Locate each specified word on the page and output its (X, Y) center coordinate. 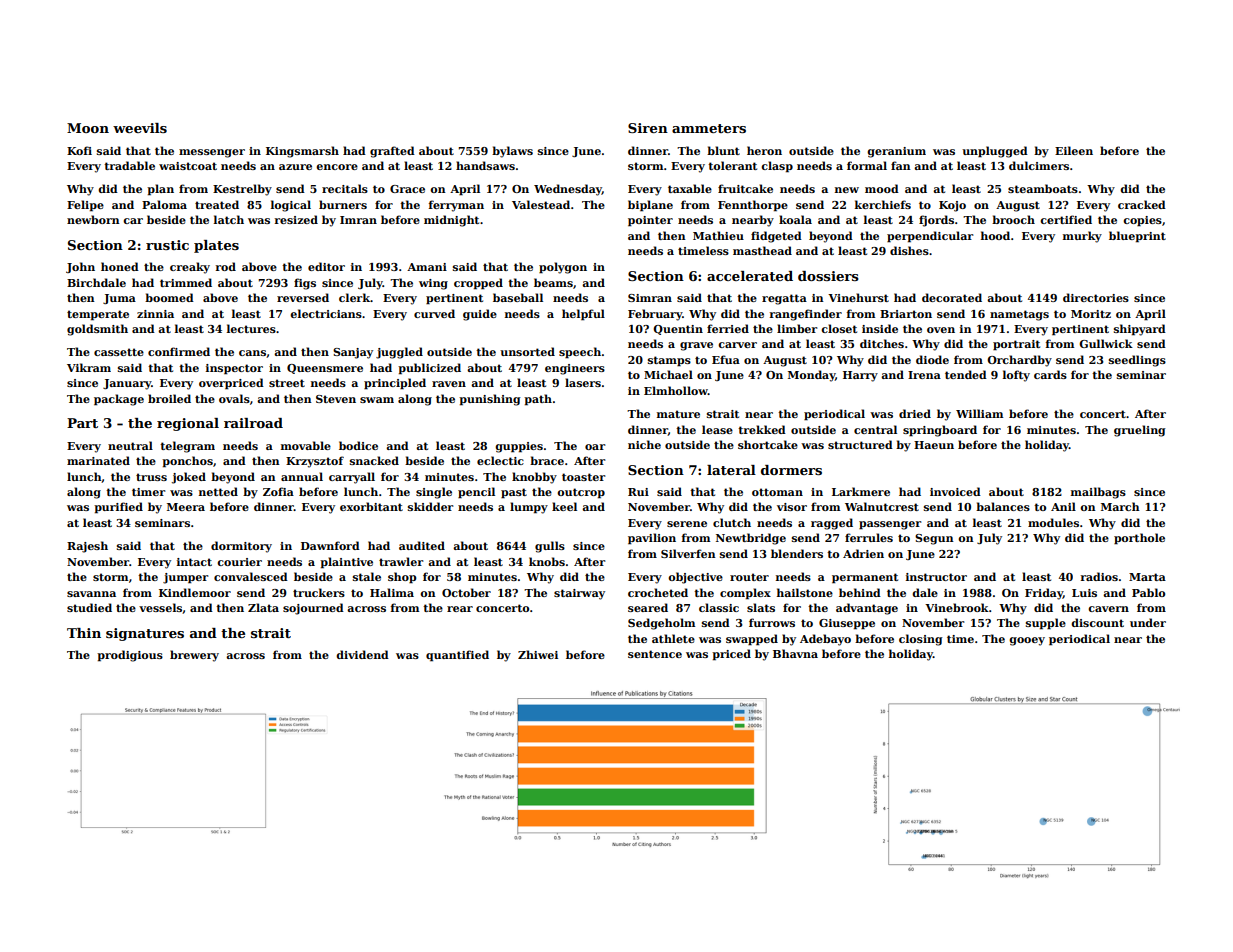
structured (860, 444)
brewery (194, 656)
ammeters (709, 128)
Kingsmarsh (302, 152)
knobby (534, 478)
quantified (457, 656)
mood (882, 188)
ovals (234, 398)
